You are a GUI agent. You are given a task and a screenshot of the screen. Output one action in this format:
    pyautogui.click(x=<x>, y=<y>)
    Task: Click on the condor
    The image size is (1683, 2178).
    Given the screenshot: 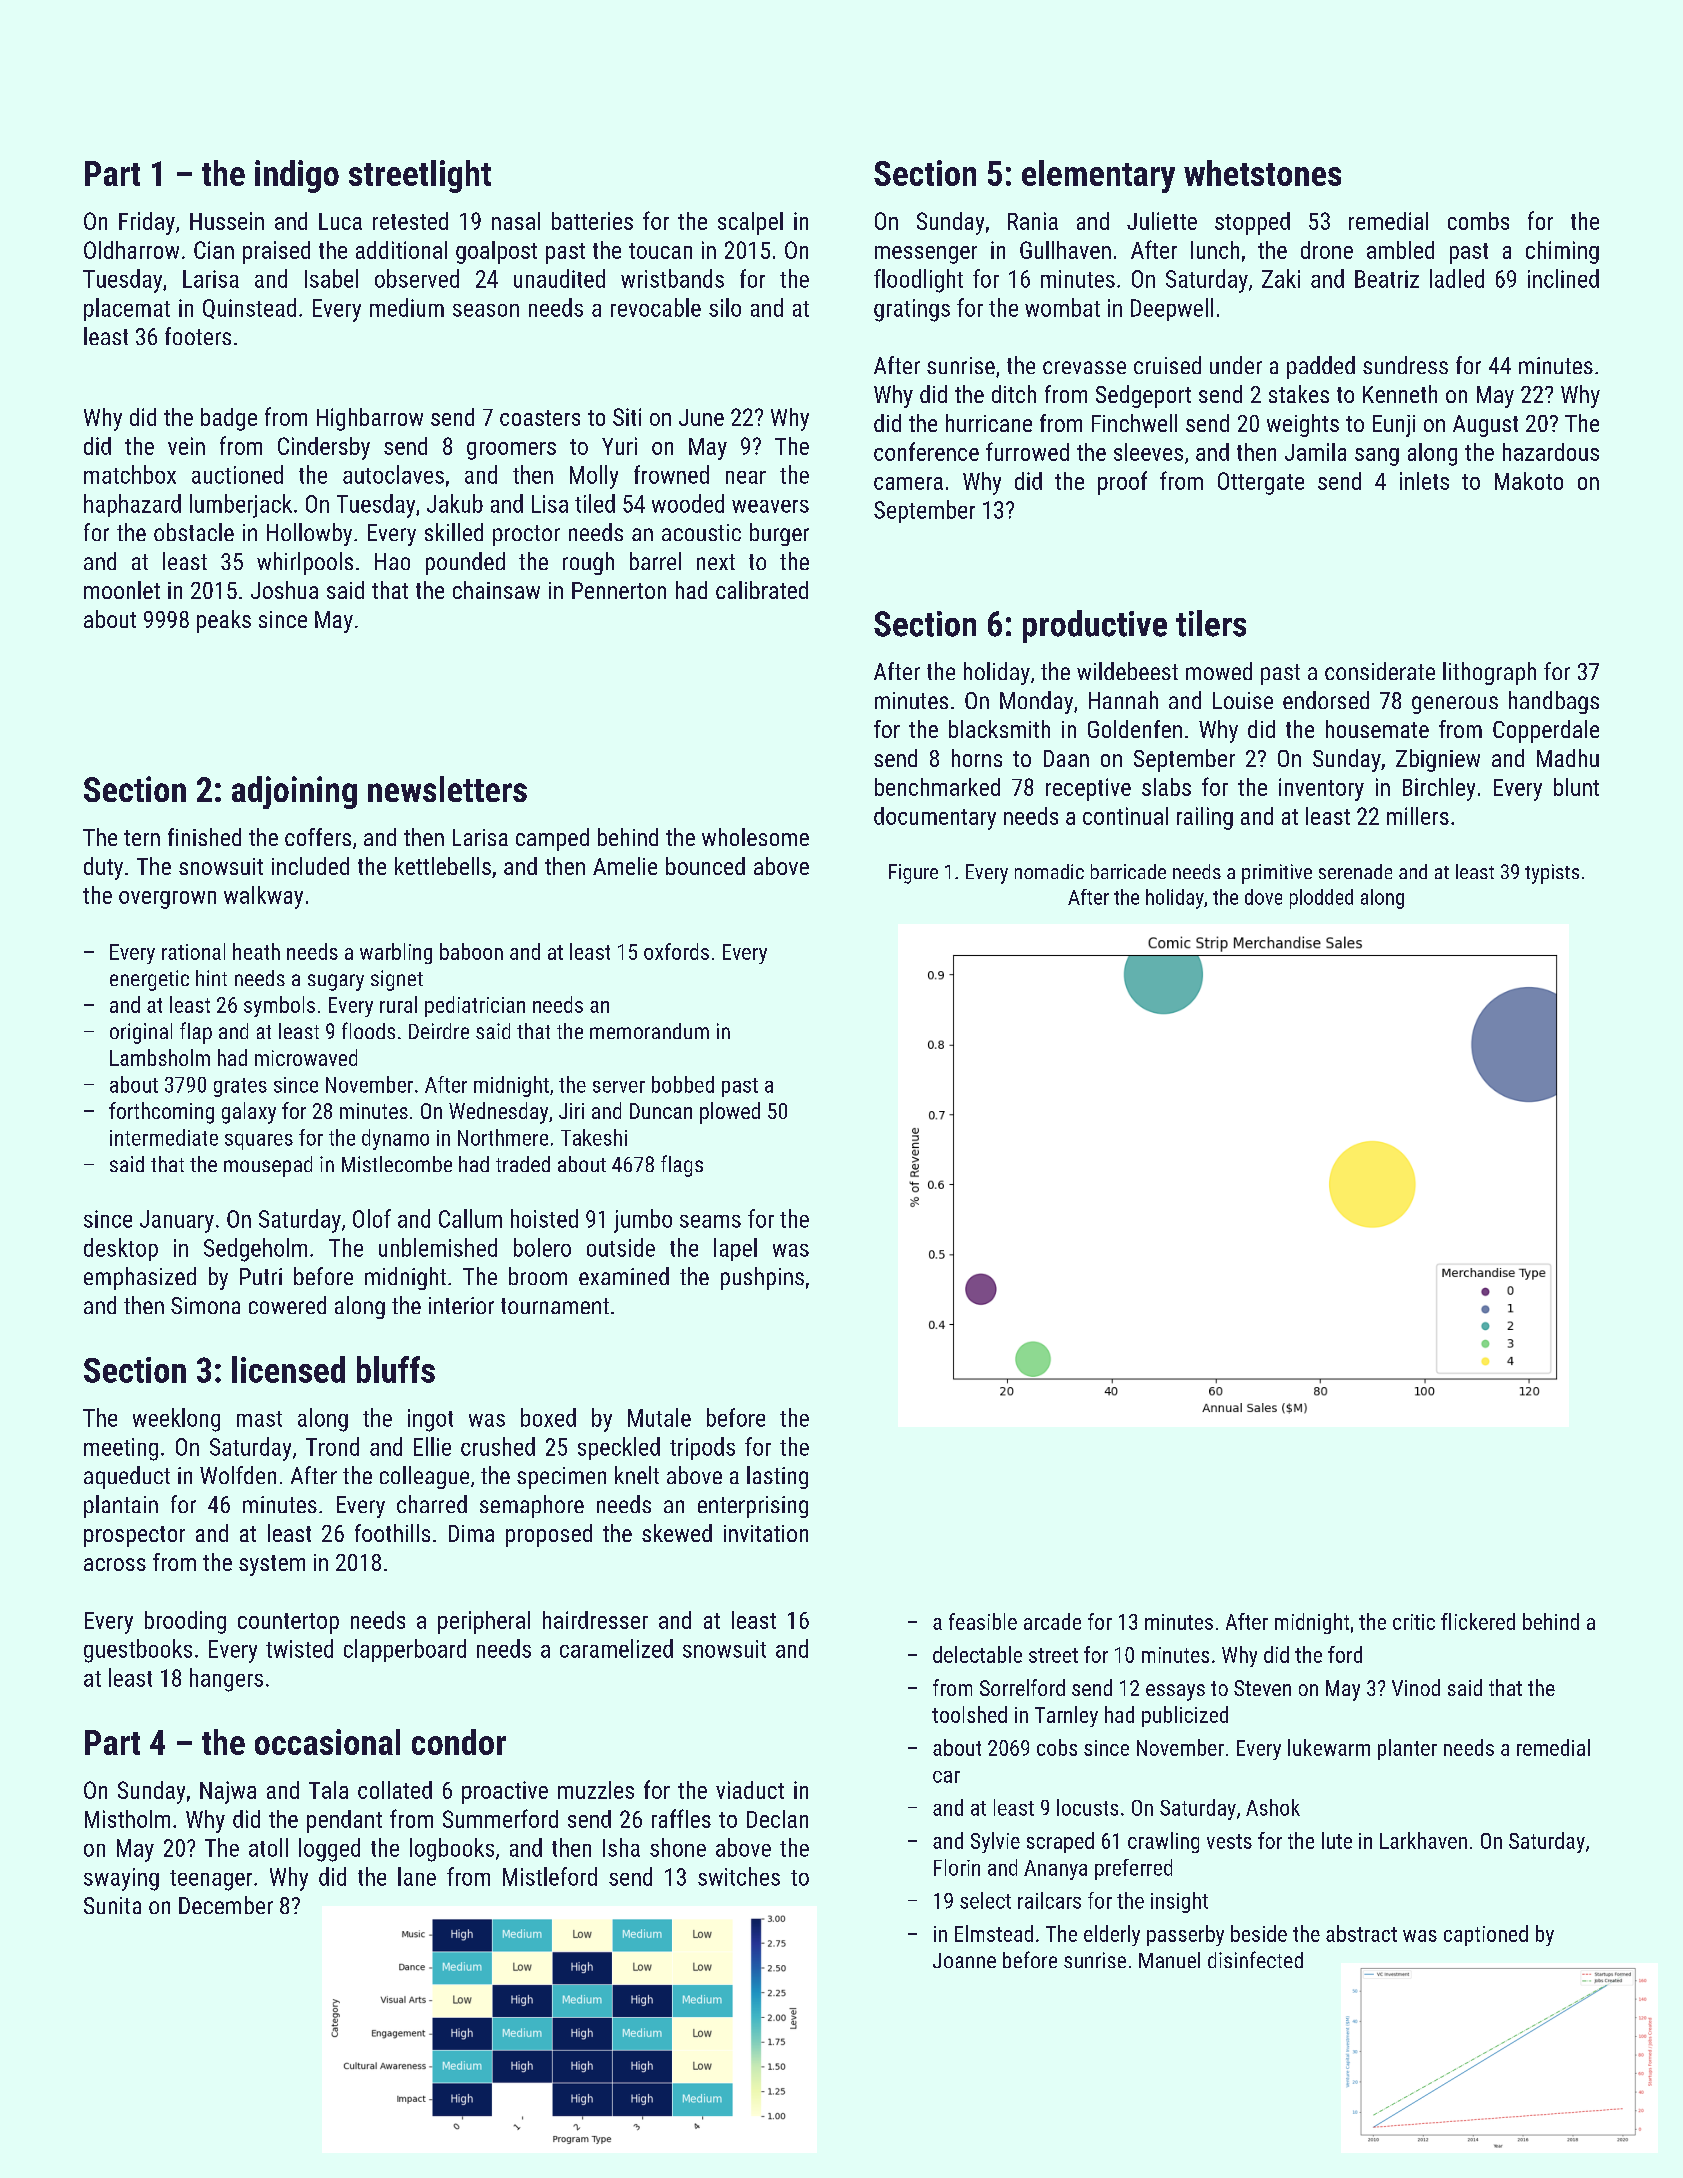 What is the action you would take?
    pyautogui.click(x=459, y=1742)
